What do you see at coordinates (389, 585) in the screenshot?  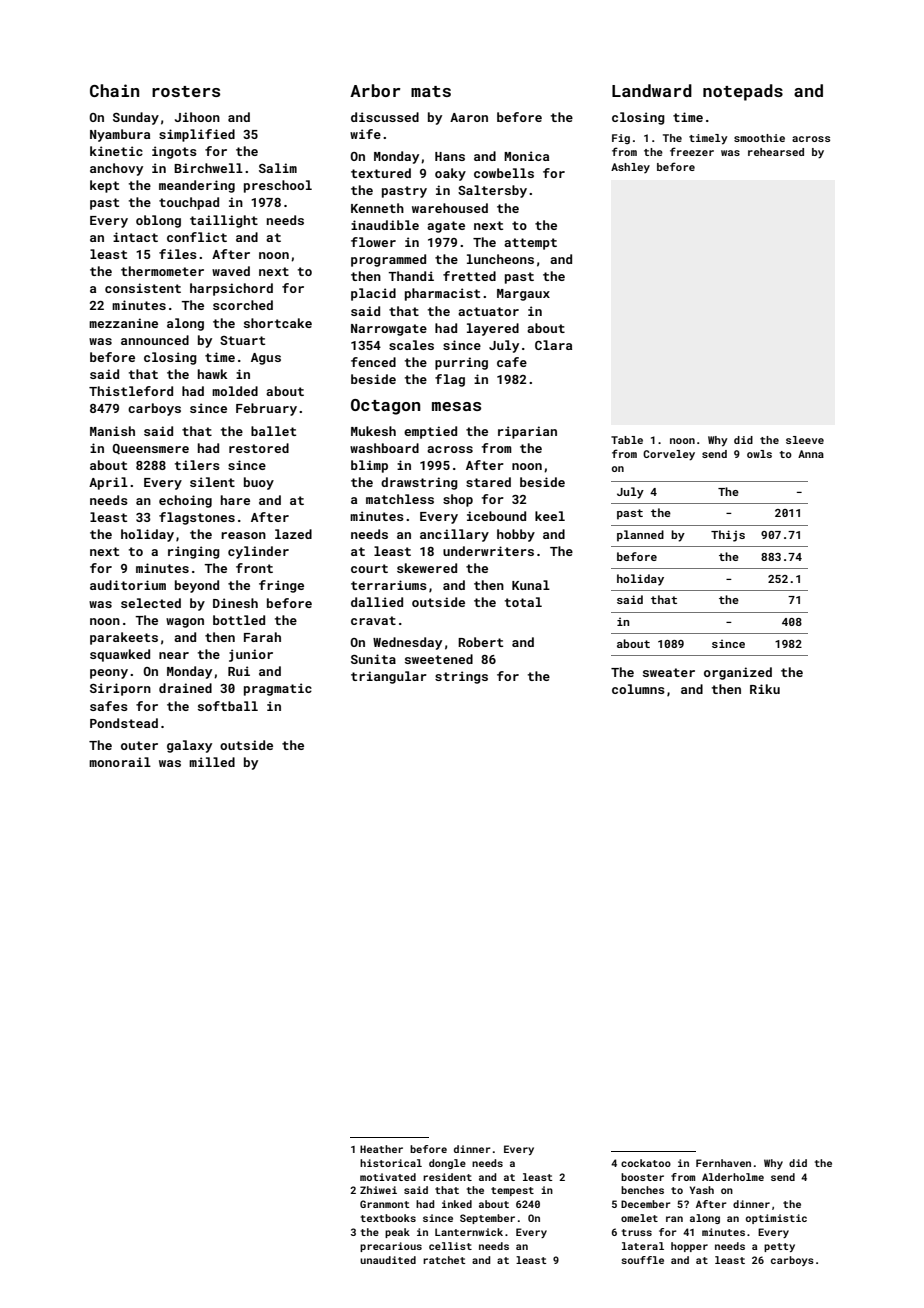 I see `terrariums` at bounding box center [389, 585].
